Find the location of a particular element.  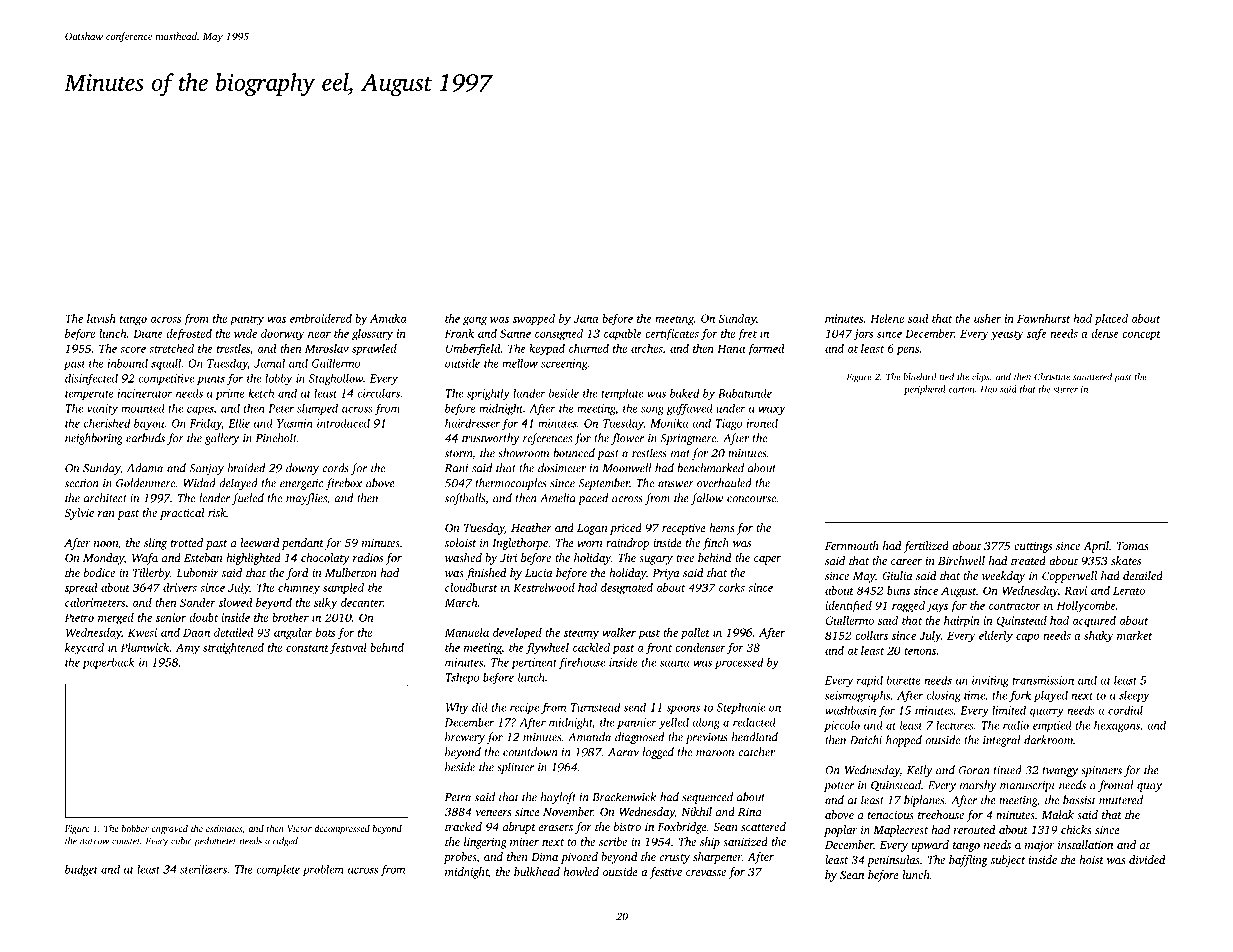

Kelly is located at coordinates (920, 771).
